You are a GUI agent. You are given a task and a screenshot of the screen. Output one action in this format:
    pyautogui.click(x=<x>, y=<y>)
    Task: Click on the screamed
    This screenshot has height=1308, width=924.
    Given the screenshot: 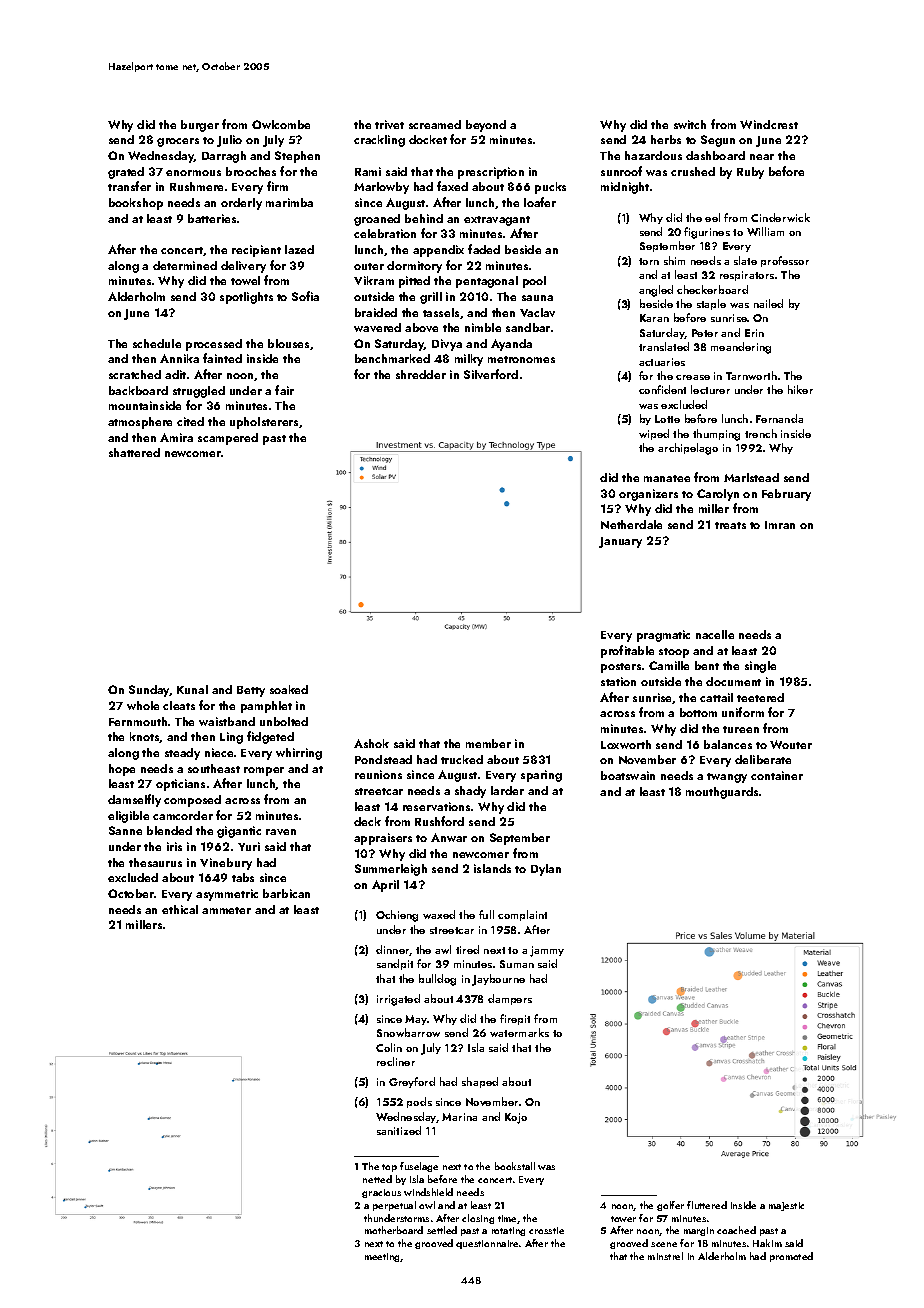 What is the action you would take?
    pyautogui.click(x=435, y=124)
